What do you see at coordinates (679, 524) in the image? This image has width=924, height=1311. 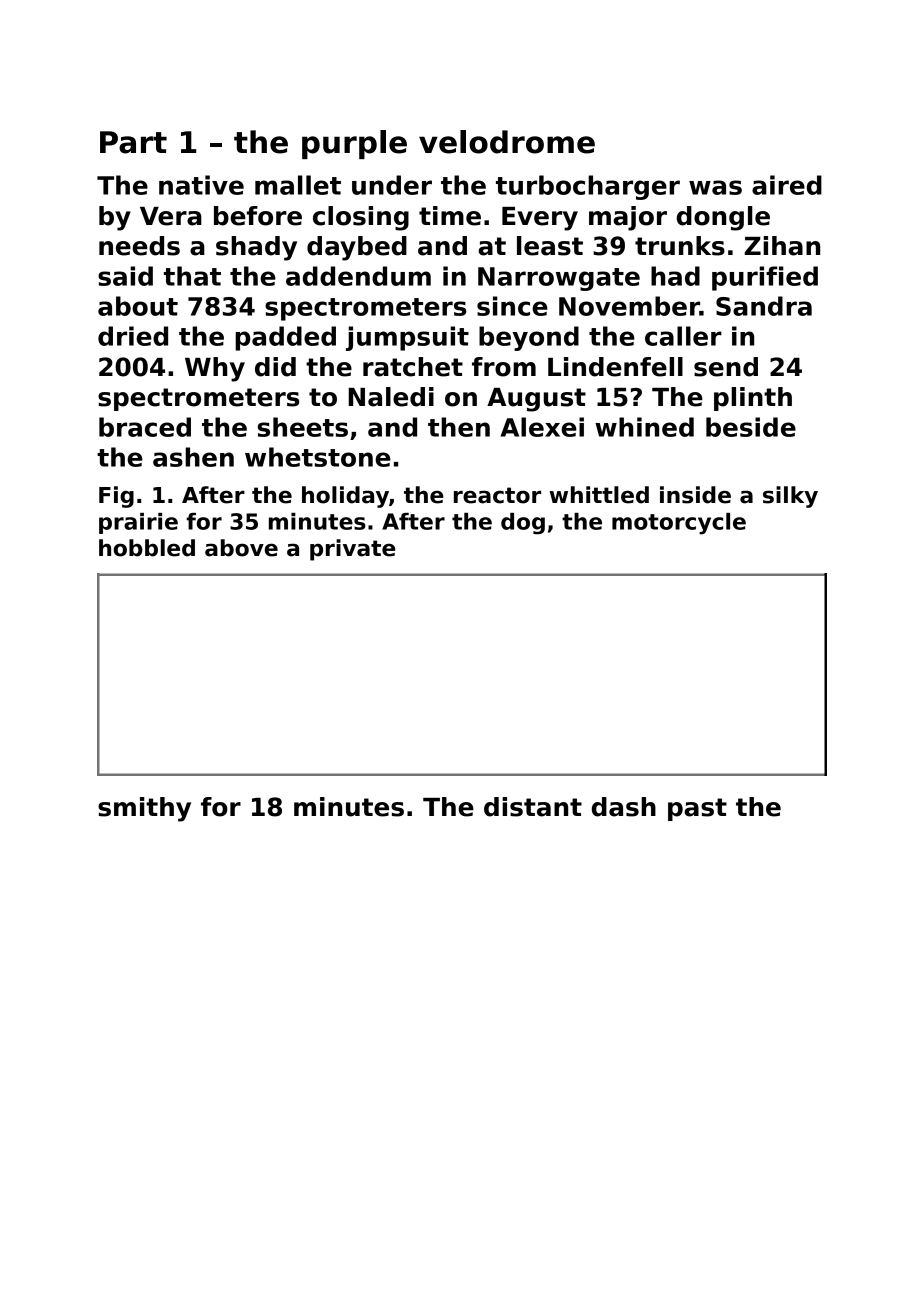 I see `motorcycle` at bounding box center [679, 524].
